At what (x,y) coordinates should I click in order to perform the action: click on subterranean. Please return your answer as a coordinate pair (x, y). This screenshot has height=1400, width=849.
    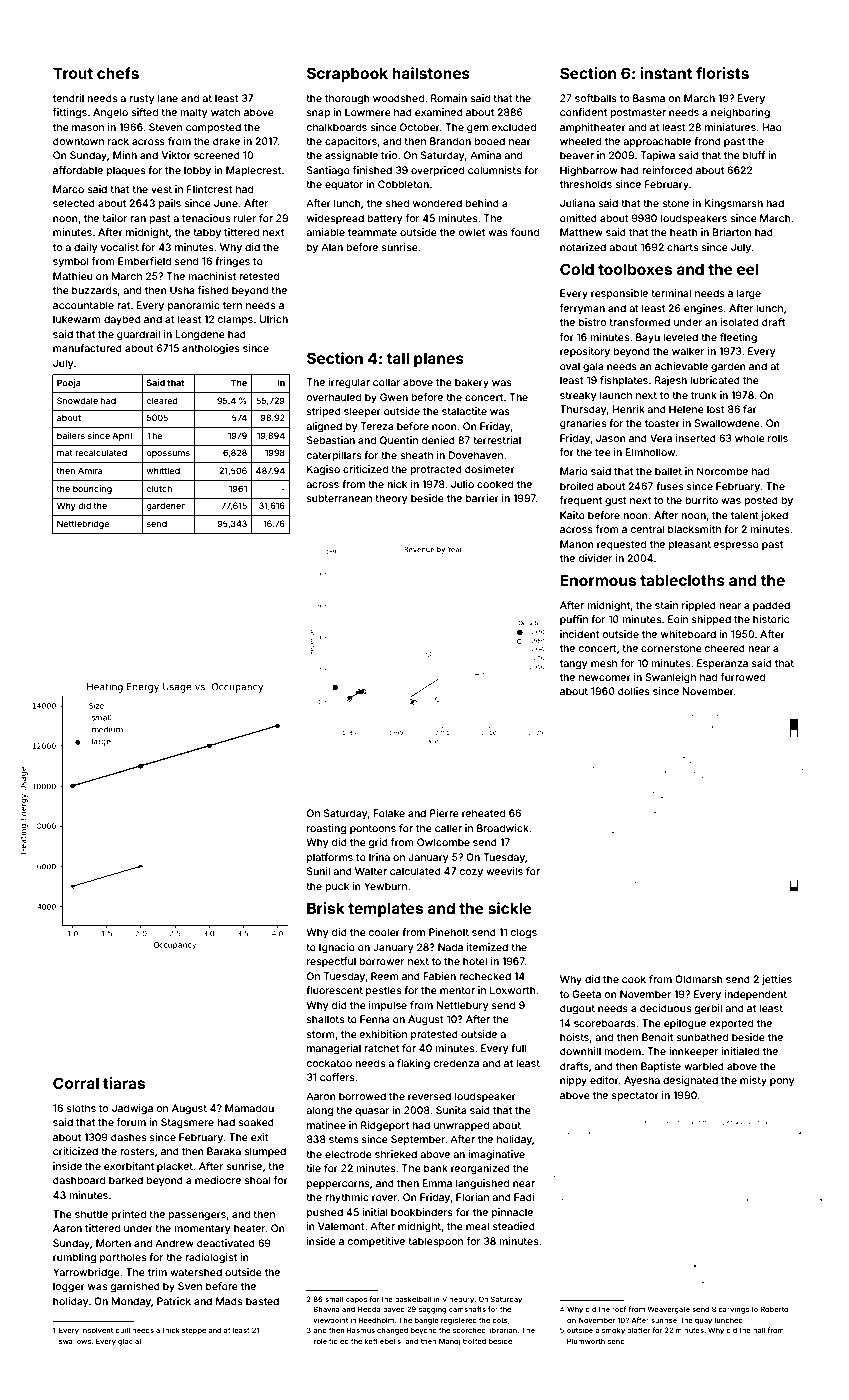
    Looking at the image, I should click on (339, 498).
